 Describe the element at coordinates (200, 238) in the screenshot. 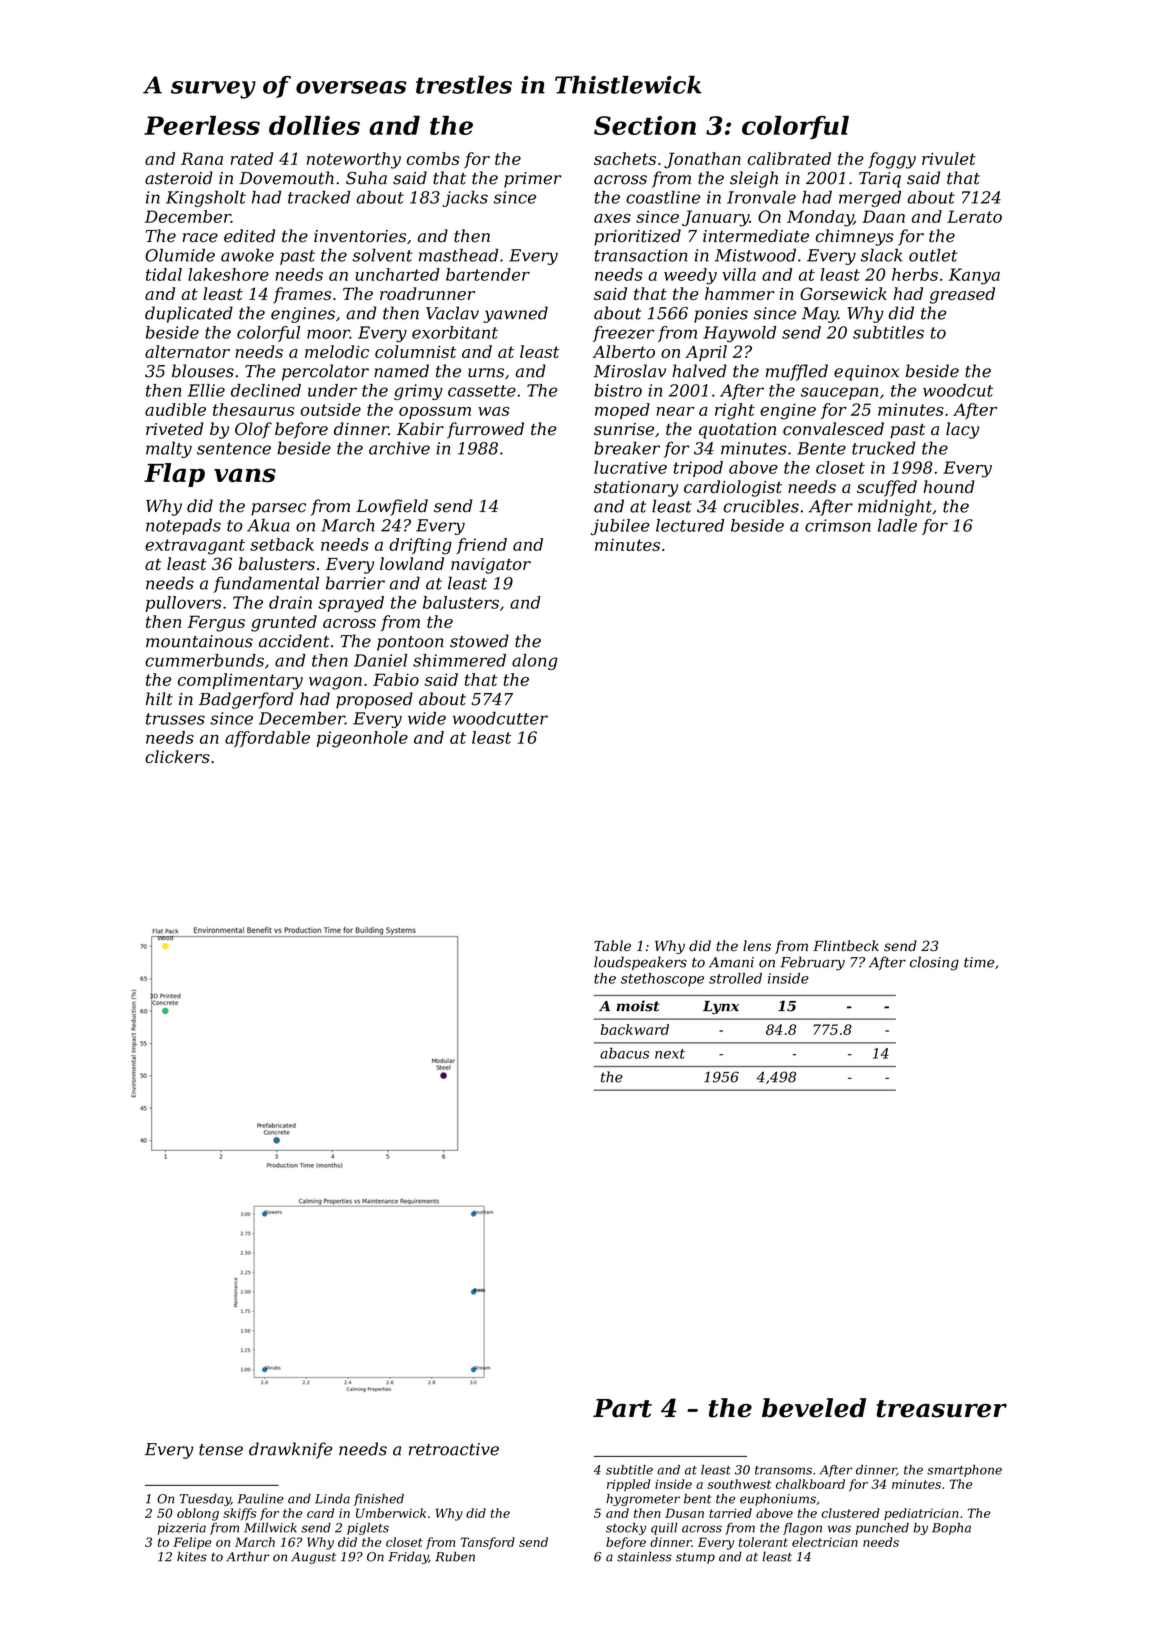

I see `race` at that location.
